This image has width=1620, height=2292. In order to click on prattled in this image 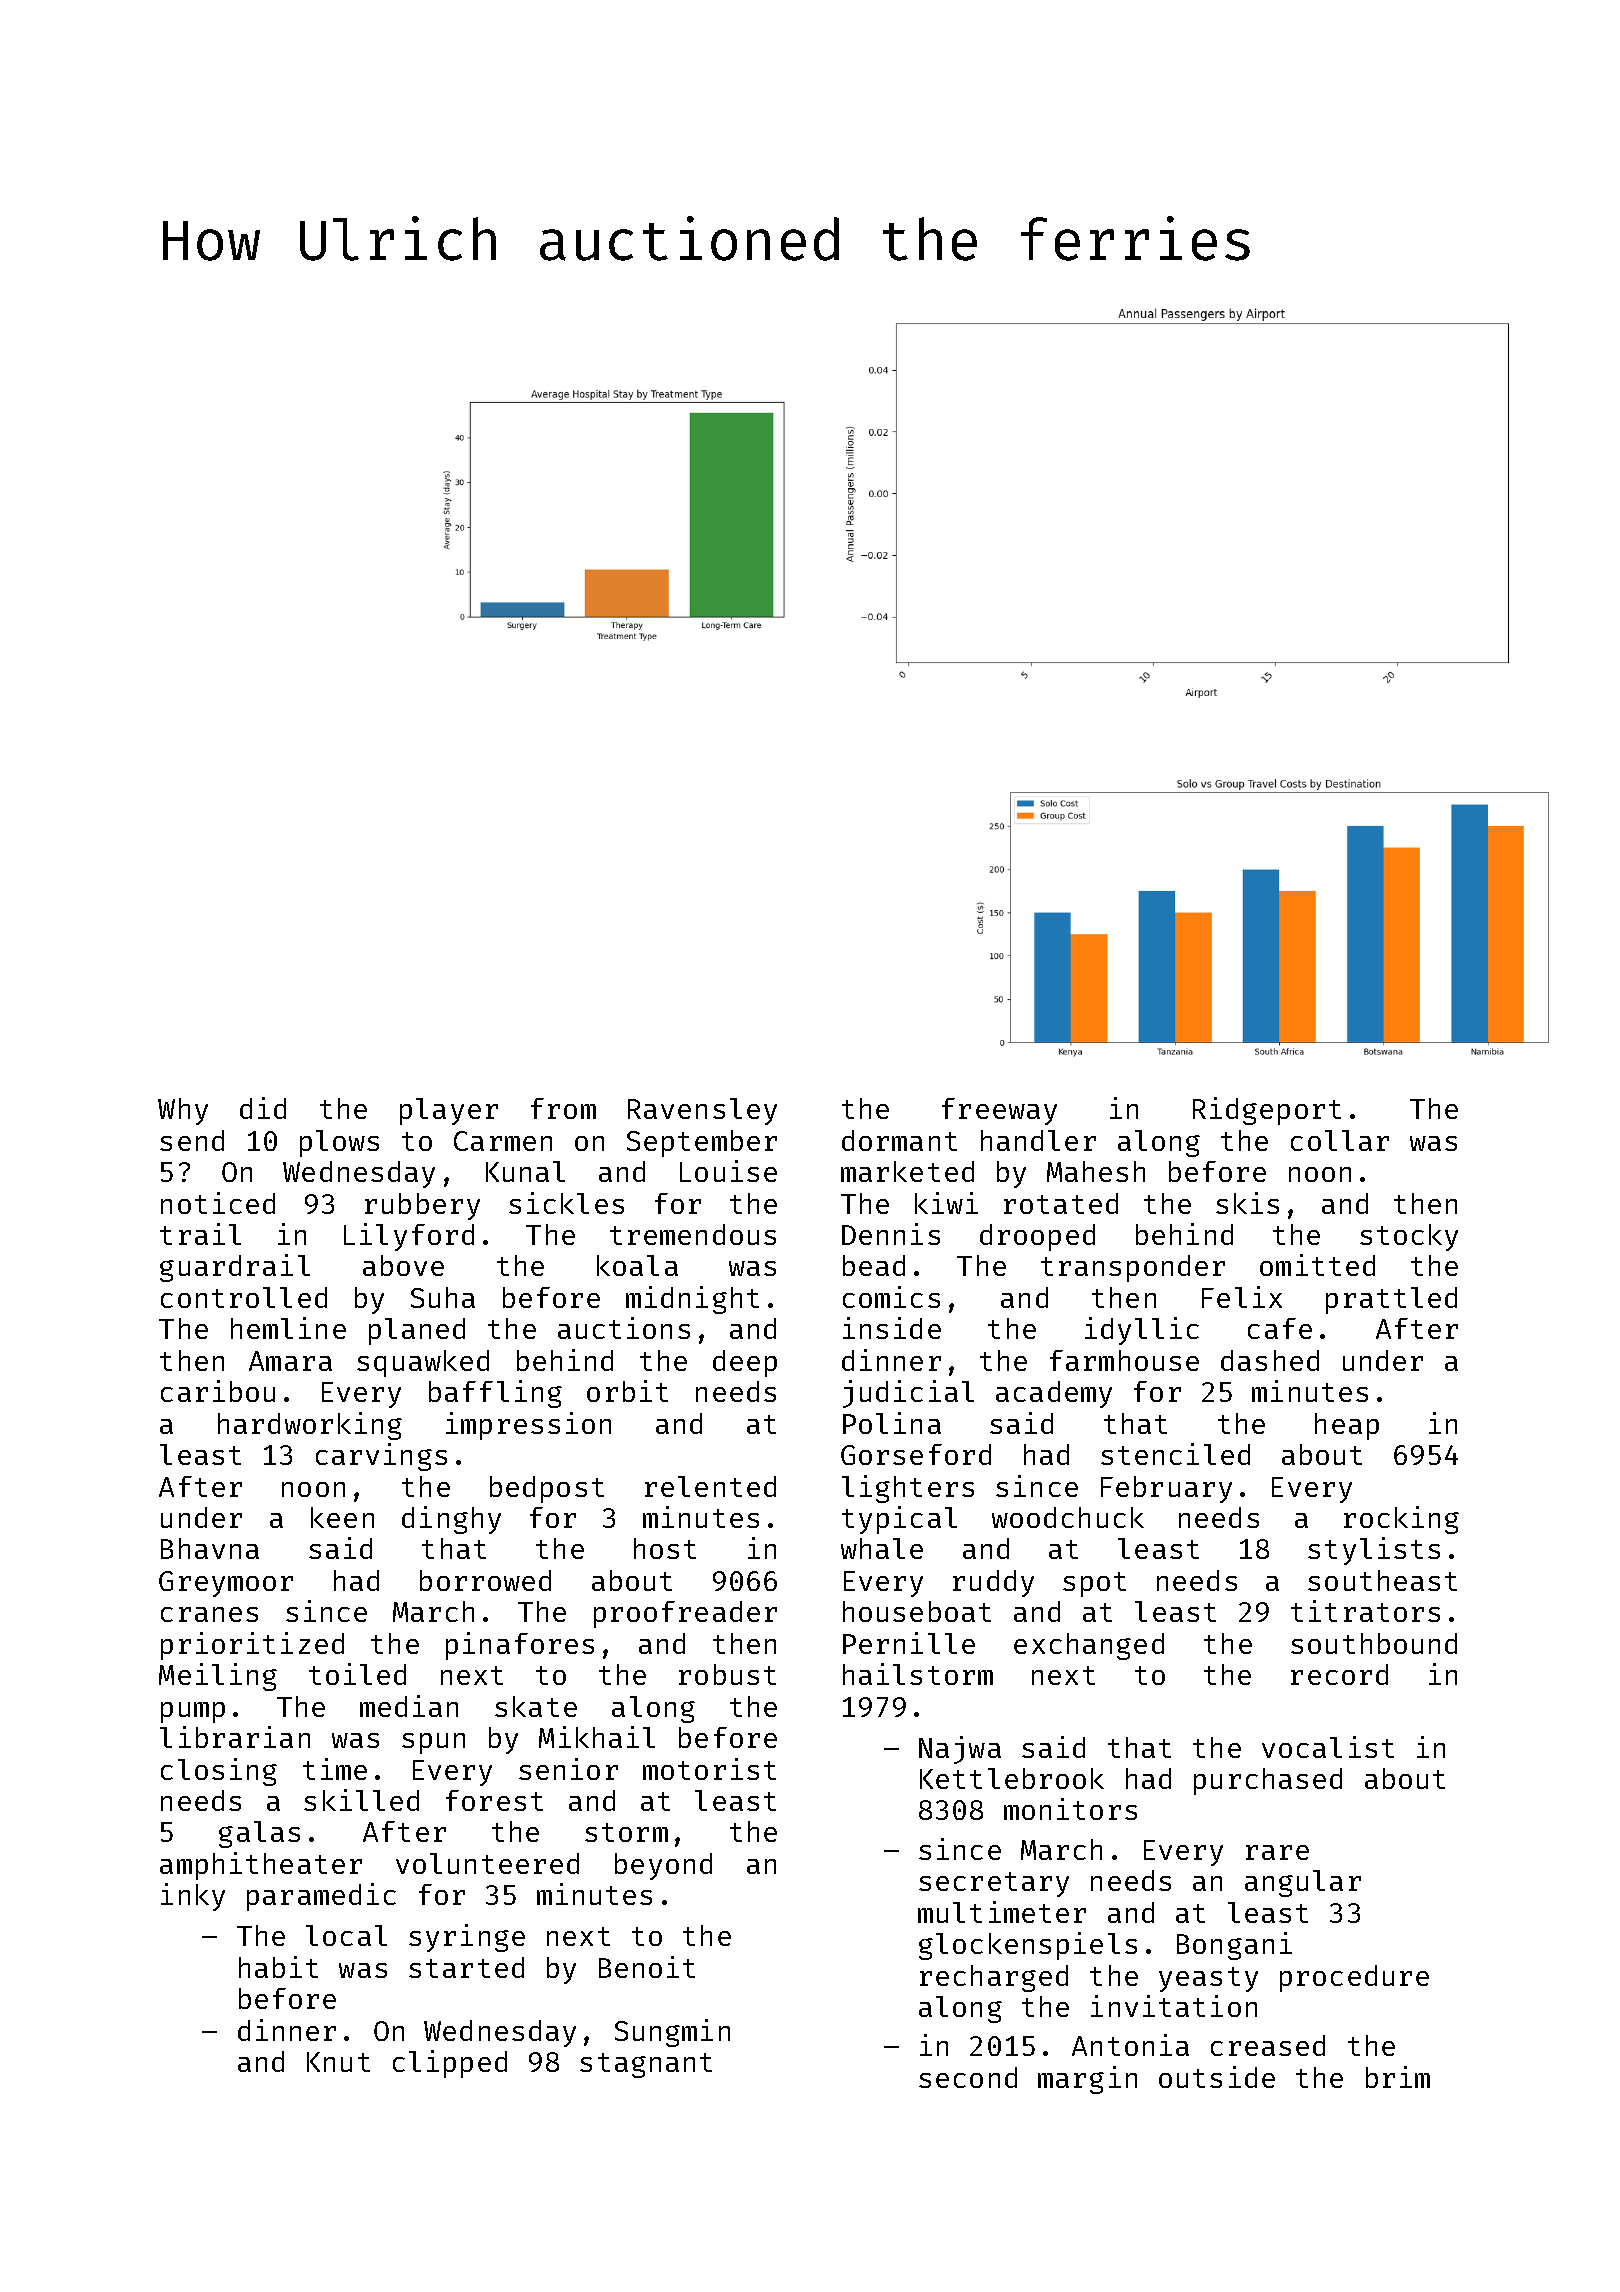, I will do `click(1391, 1300)`.
